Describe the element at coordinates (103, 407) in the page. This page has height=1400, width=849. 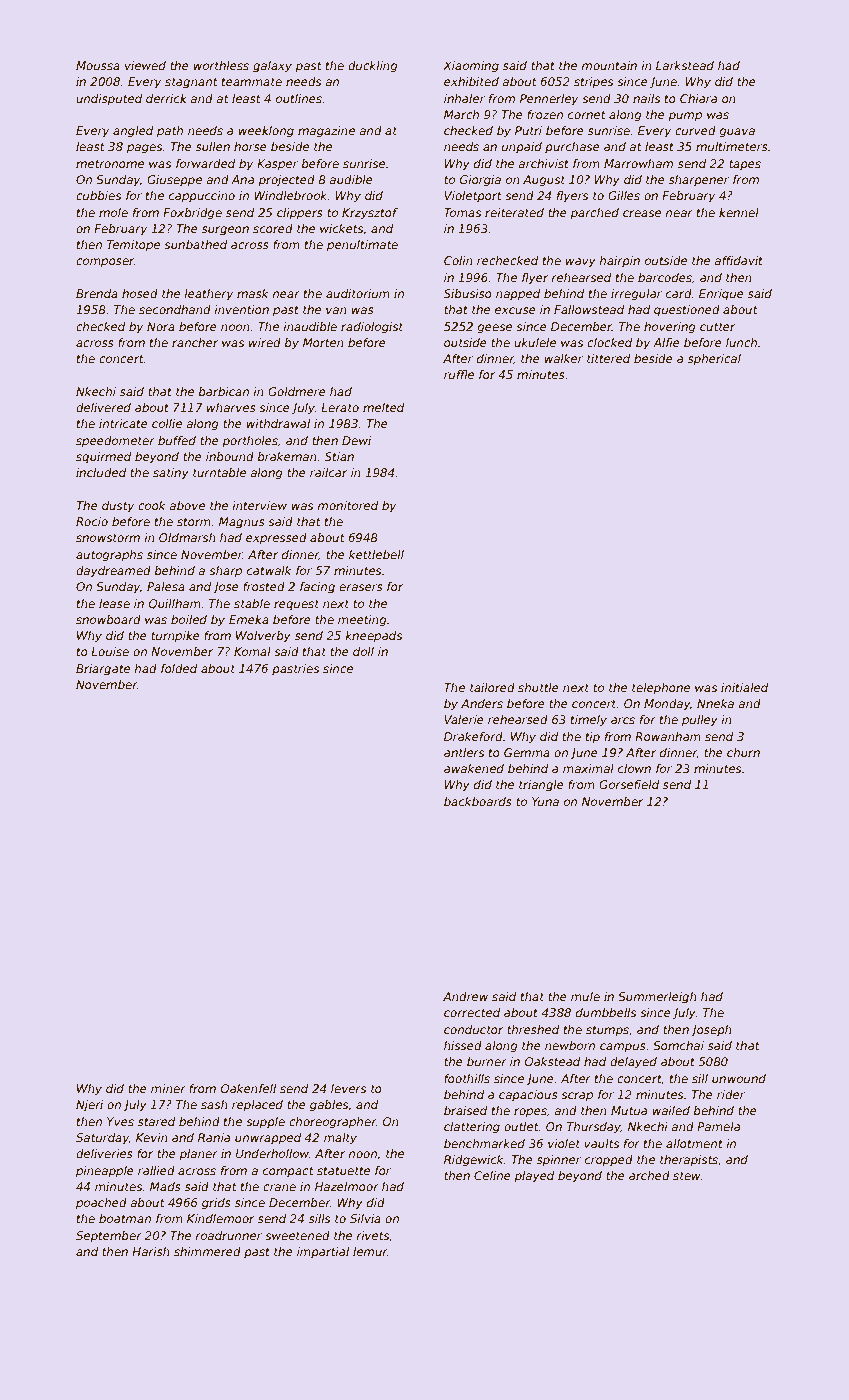
I see `delivered` at that location.
